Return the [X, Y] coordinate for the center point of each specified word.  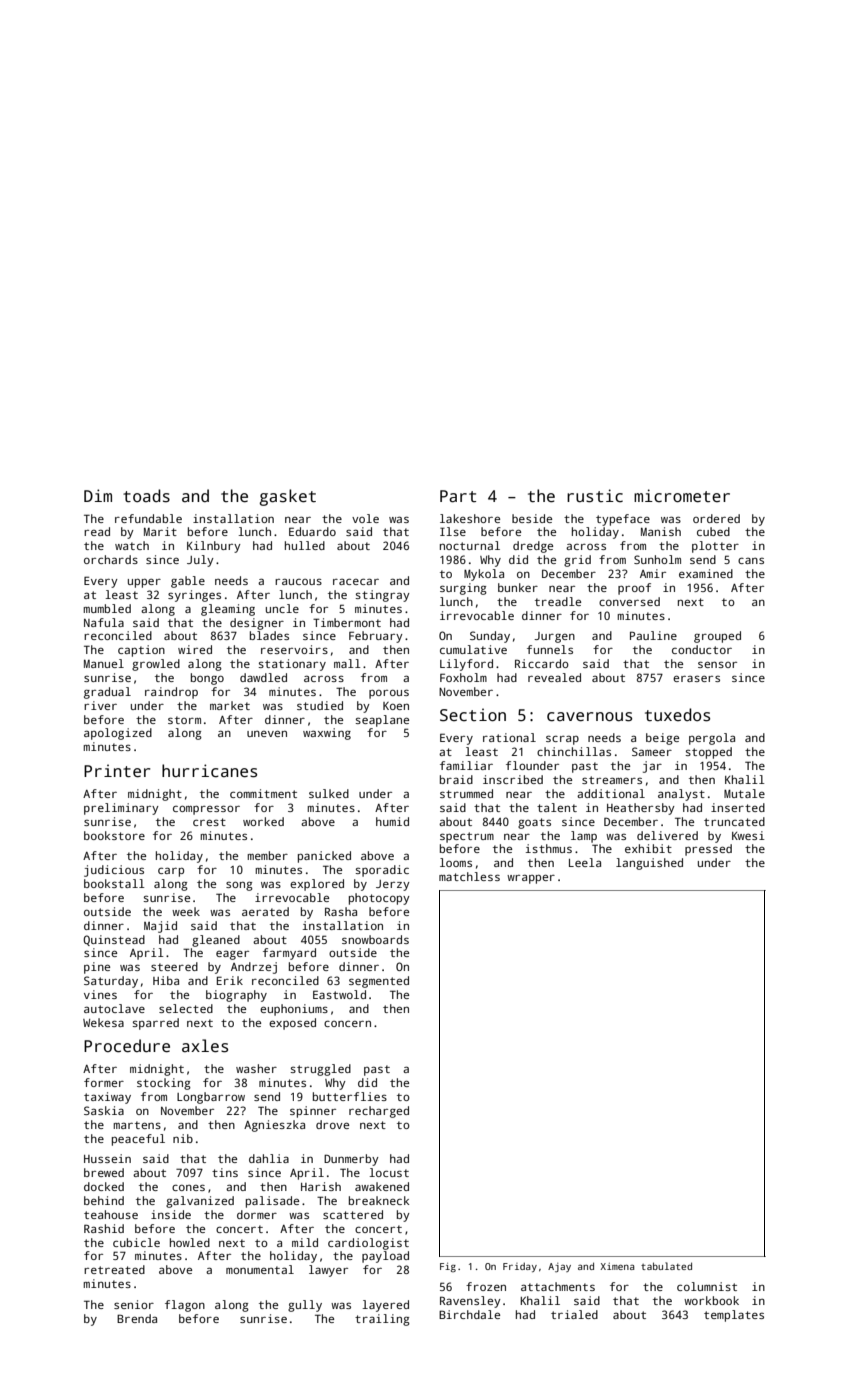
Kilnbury [214, 547]
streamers [612, 780]
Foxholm [463, 677]
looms [456, 862]
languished [649, 864]
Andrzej [254, 968]
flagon [185, 1306]
